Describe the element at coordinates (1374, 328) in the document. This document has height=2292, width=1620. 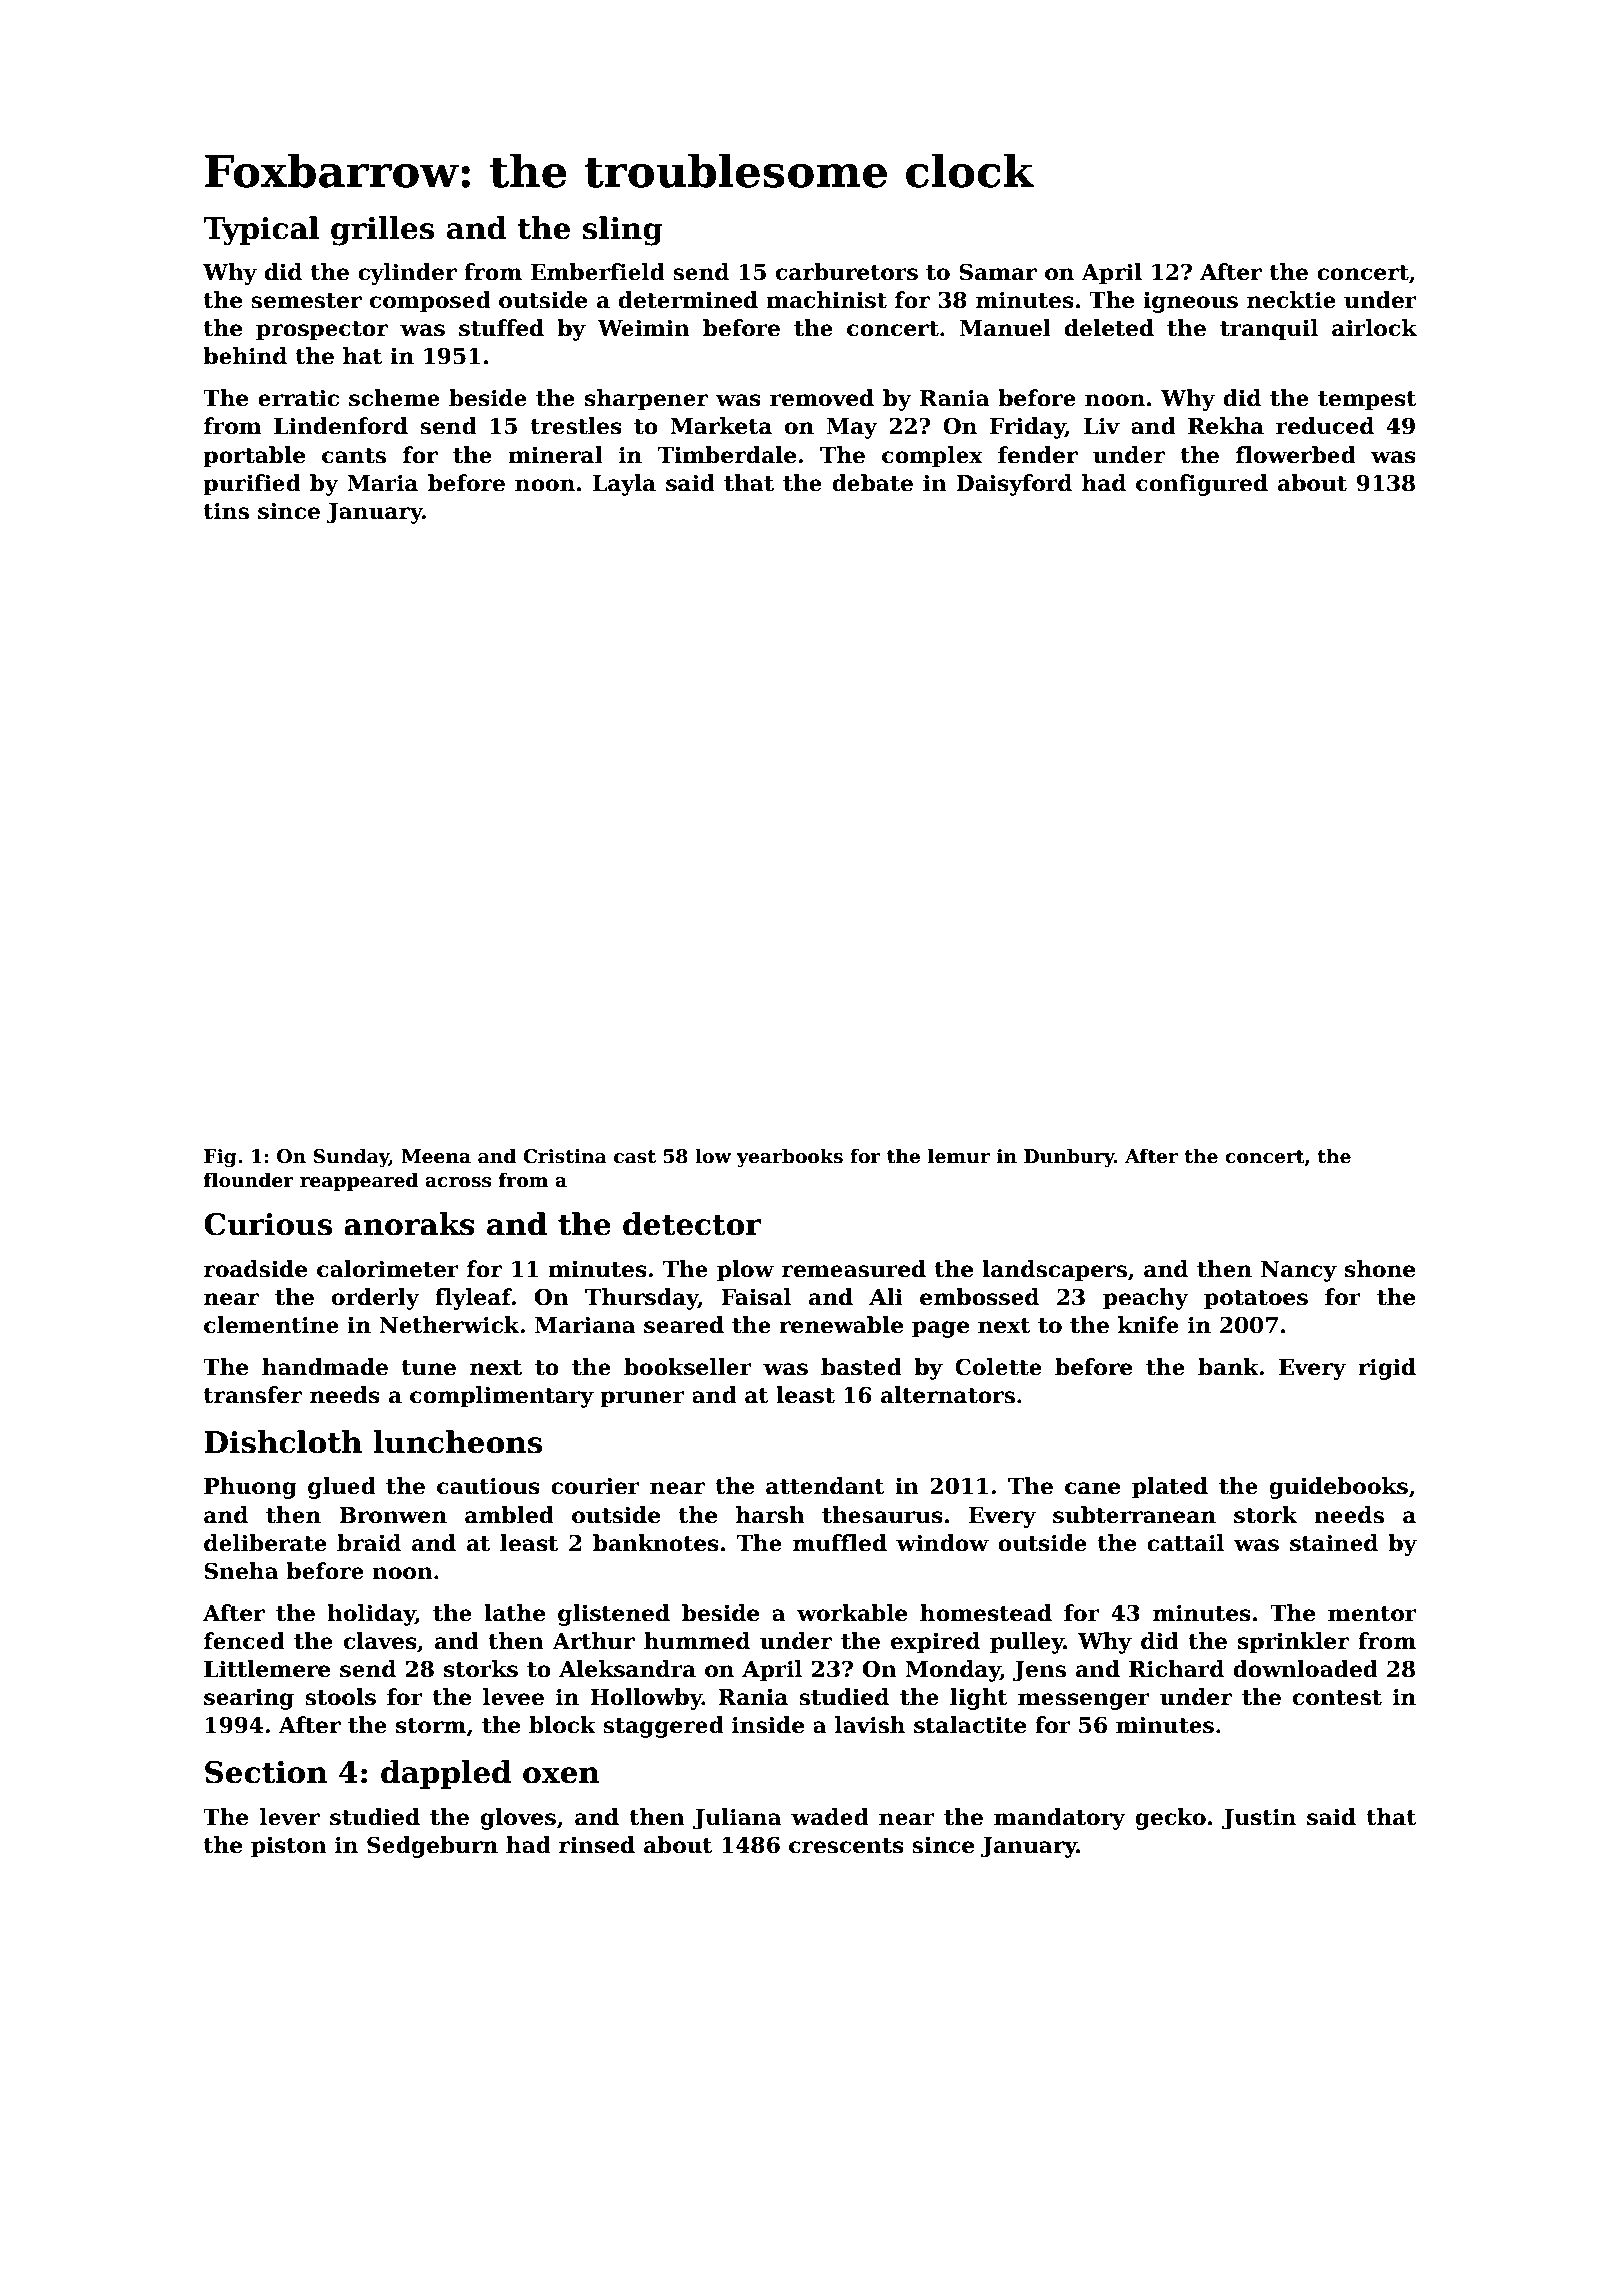
I see `airlock` at that location.
